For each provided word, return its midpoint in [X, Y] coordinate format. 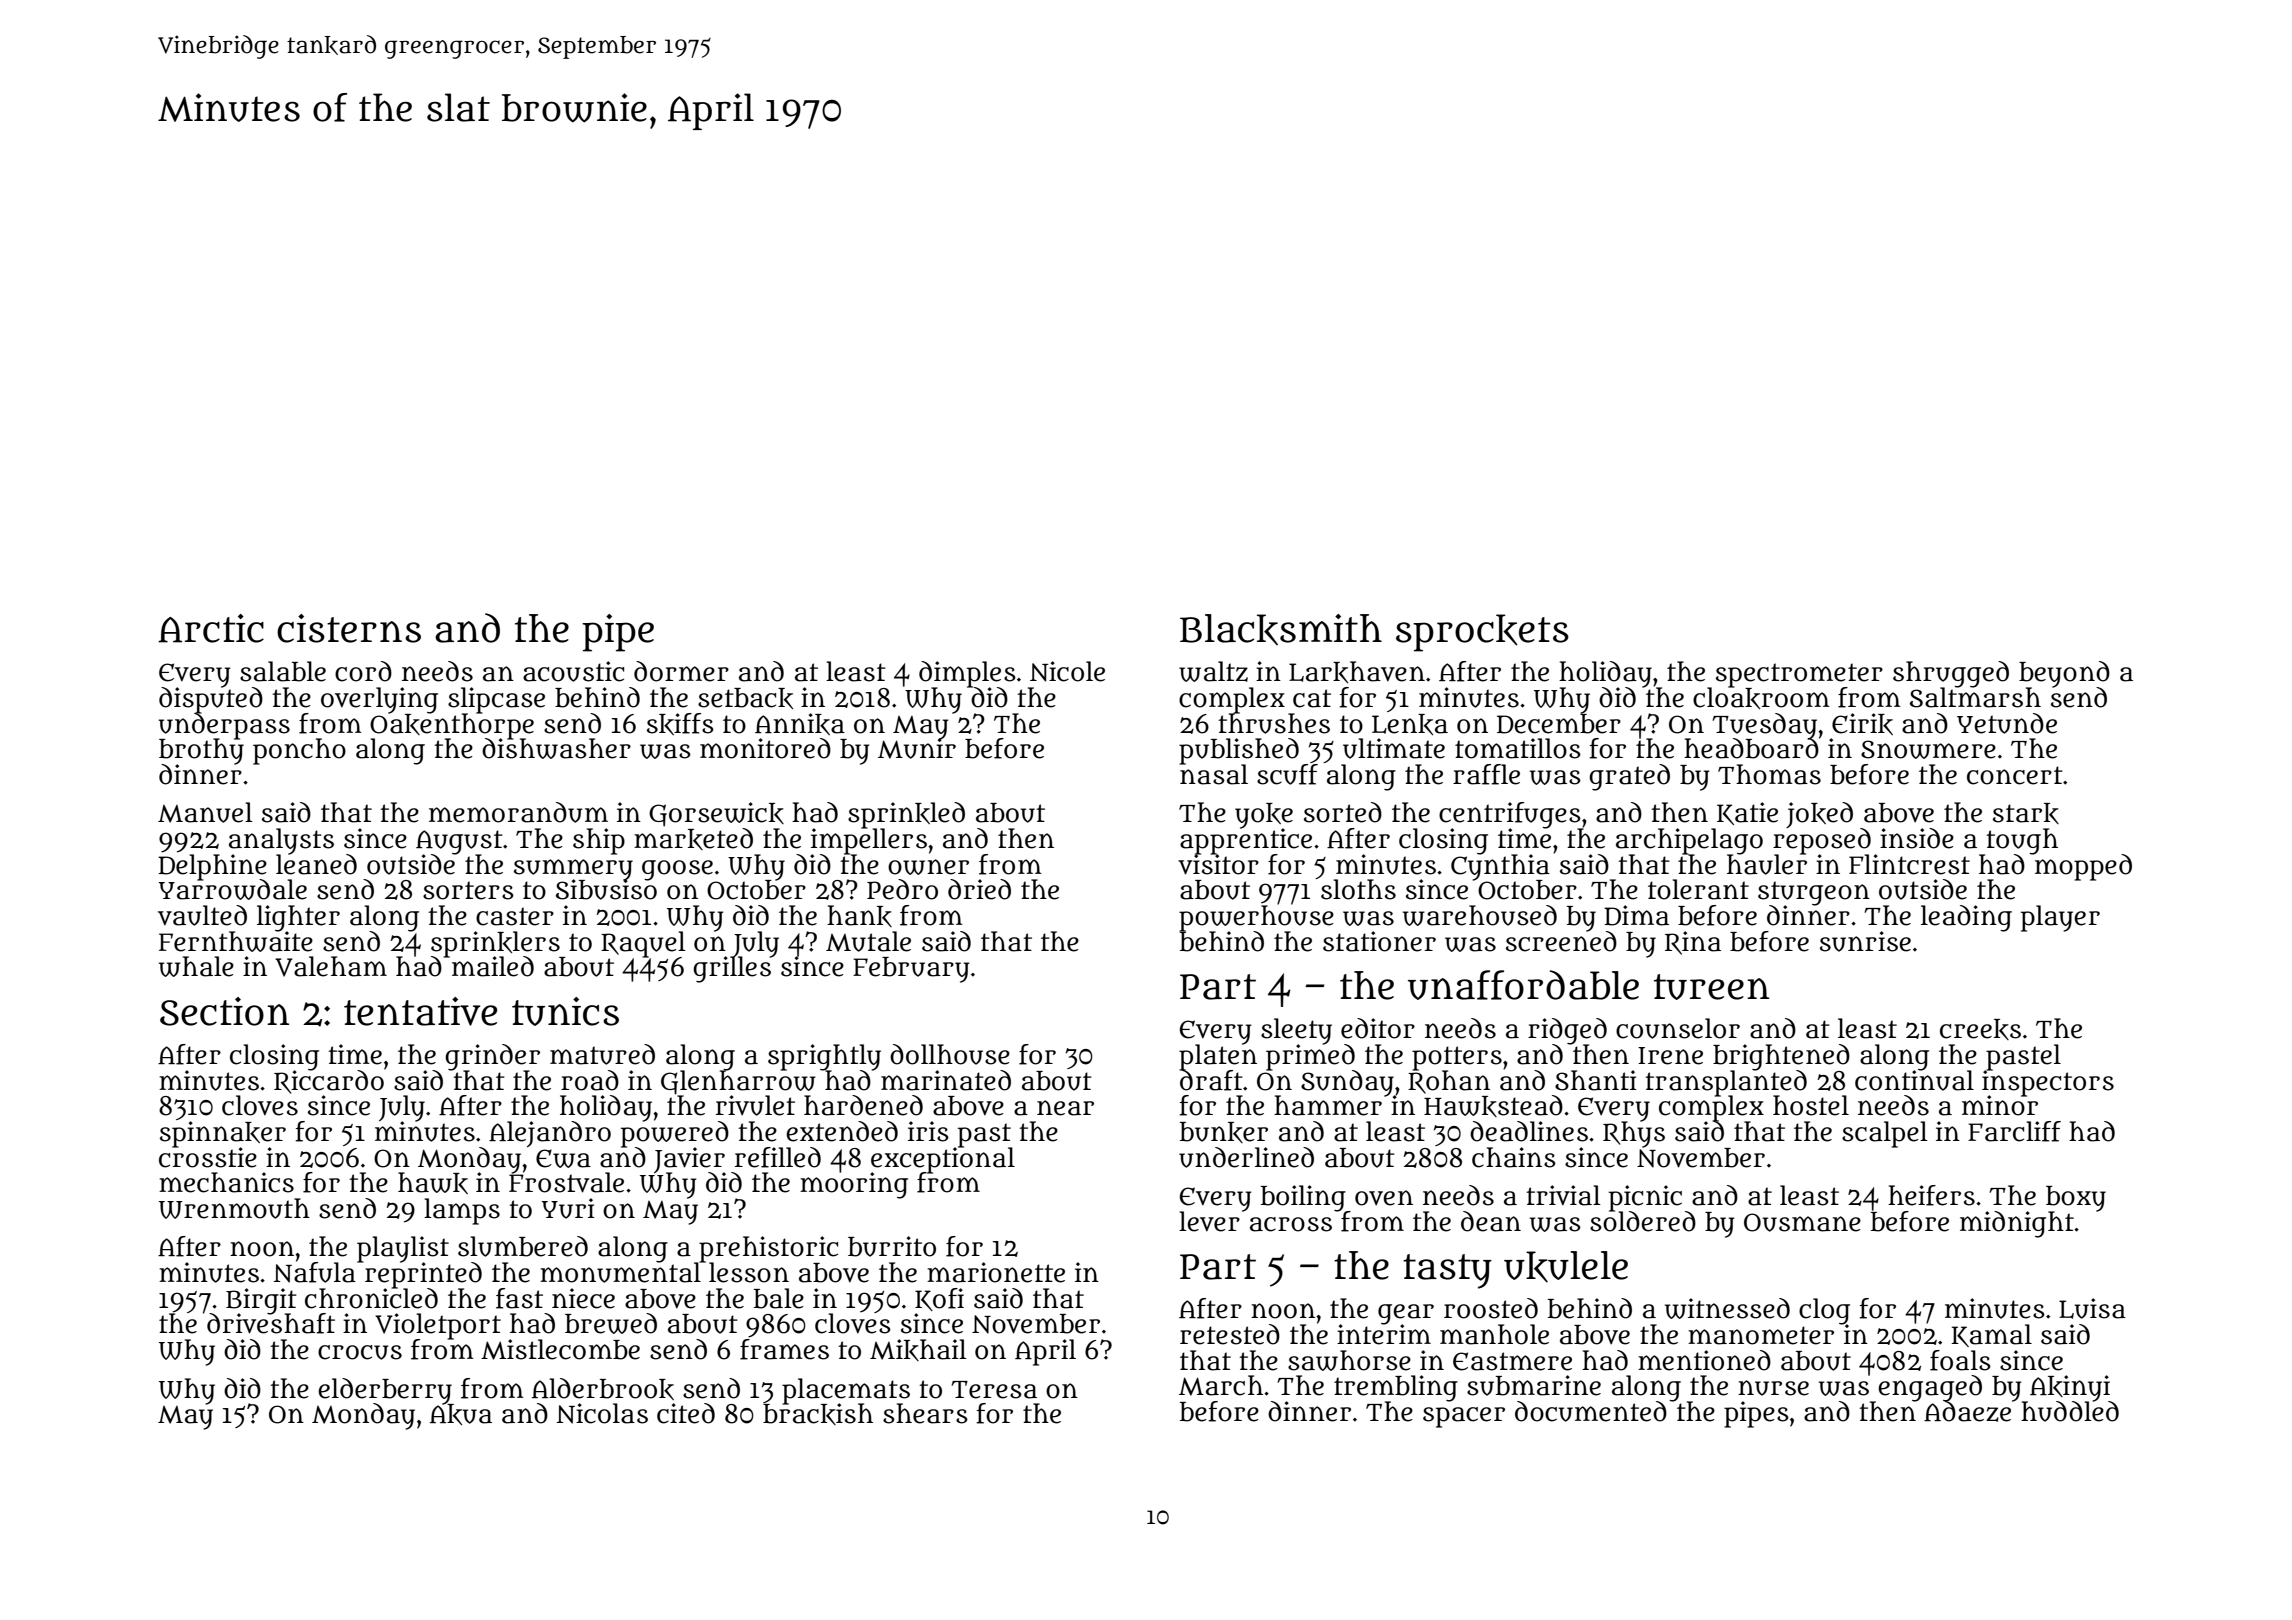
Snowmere [1928, 749]
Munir [917, 749]
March [1221, 1385]
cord [363, 671]
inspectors [2048, 1083]
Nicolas [602, 1413]
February [911, 970]
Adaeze [1969, 1411]
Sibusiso [606, 890]
